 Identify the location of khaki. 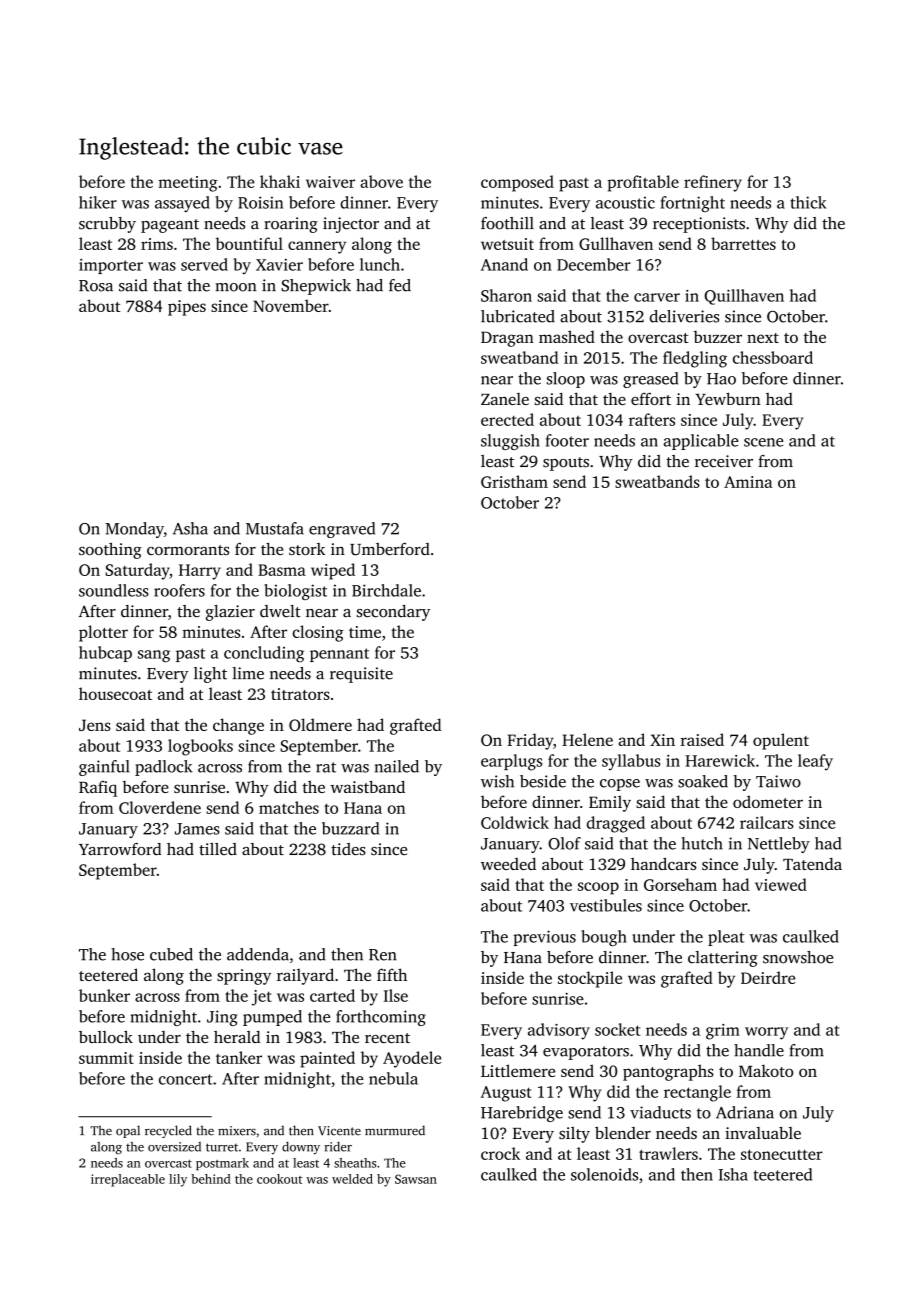
(280, 181).
